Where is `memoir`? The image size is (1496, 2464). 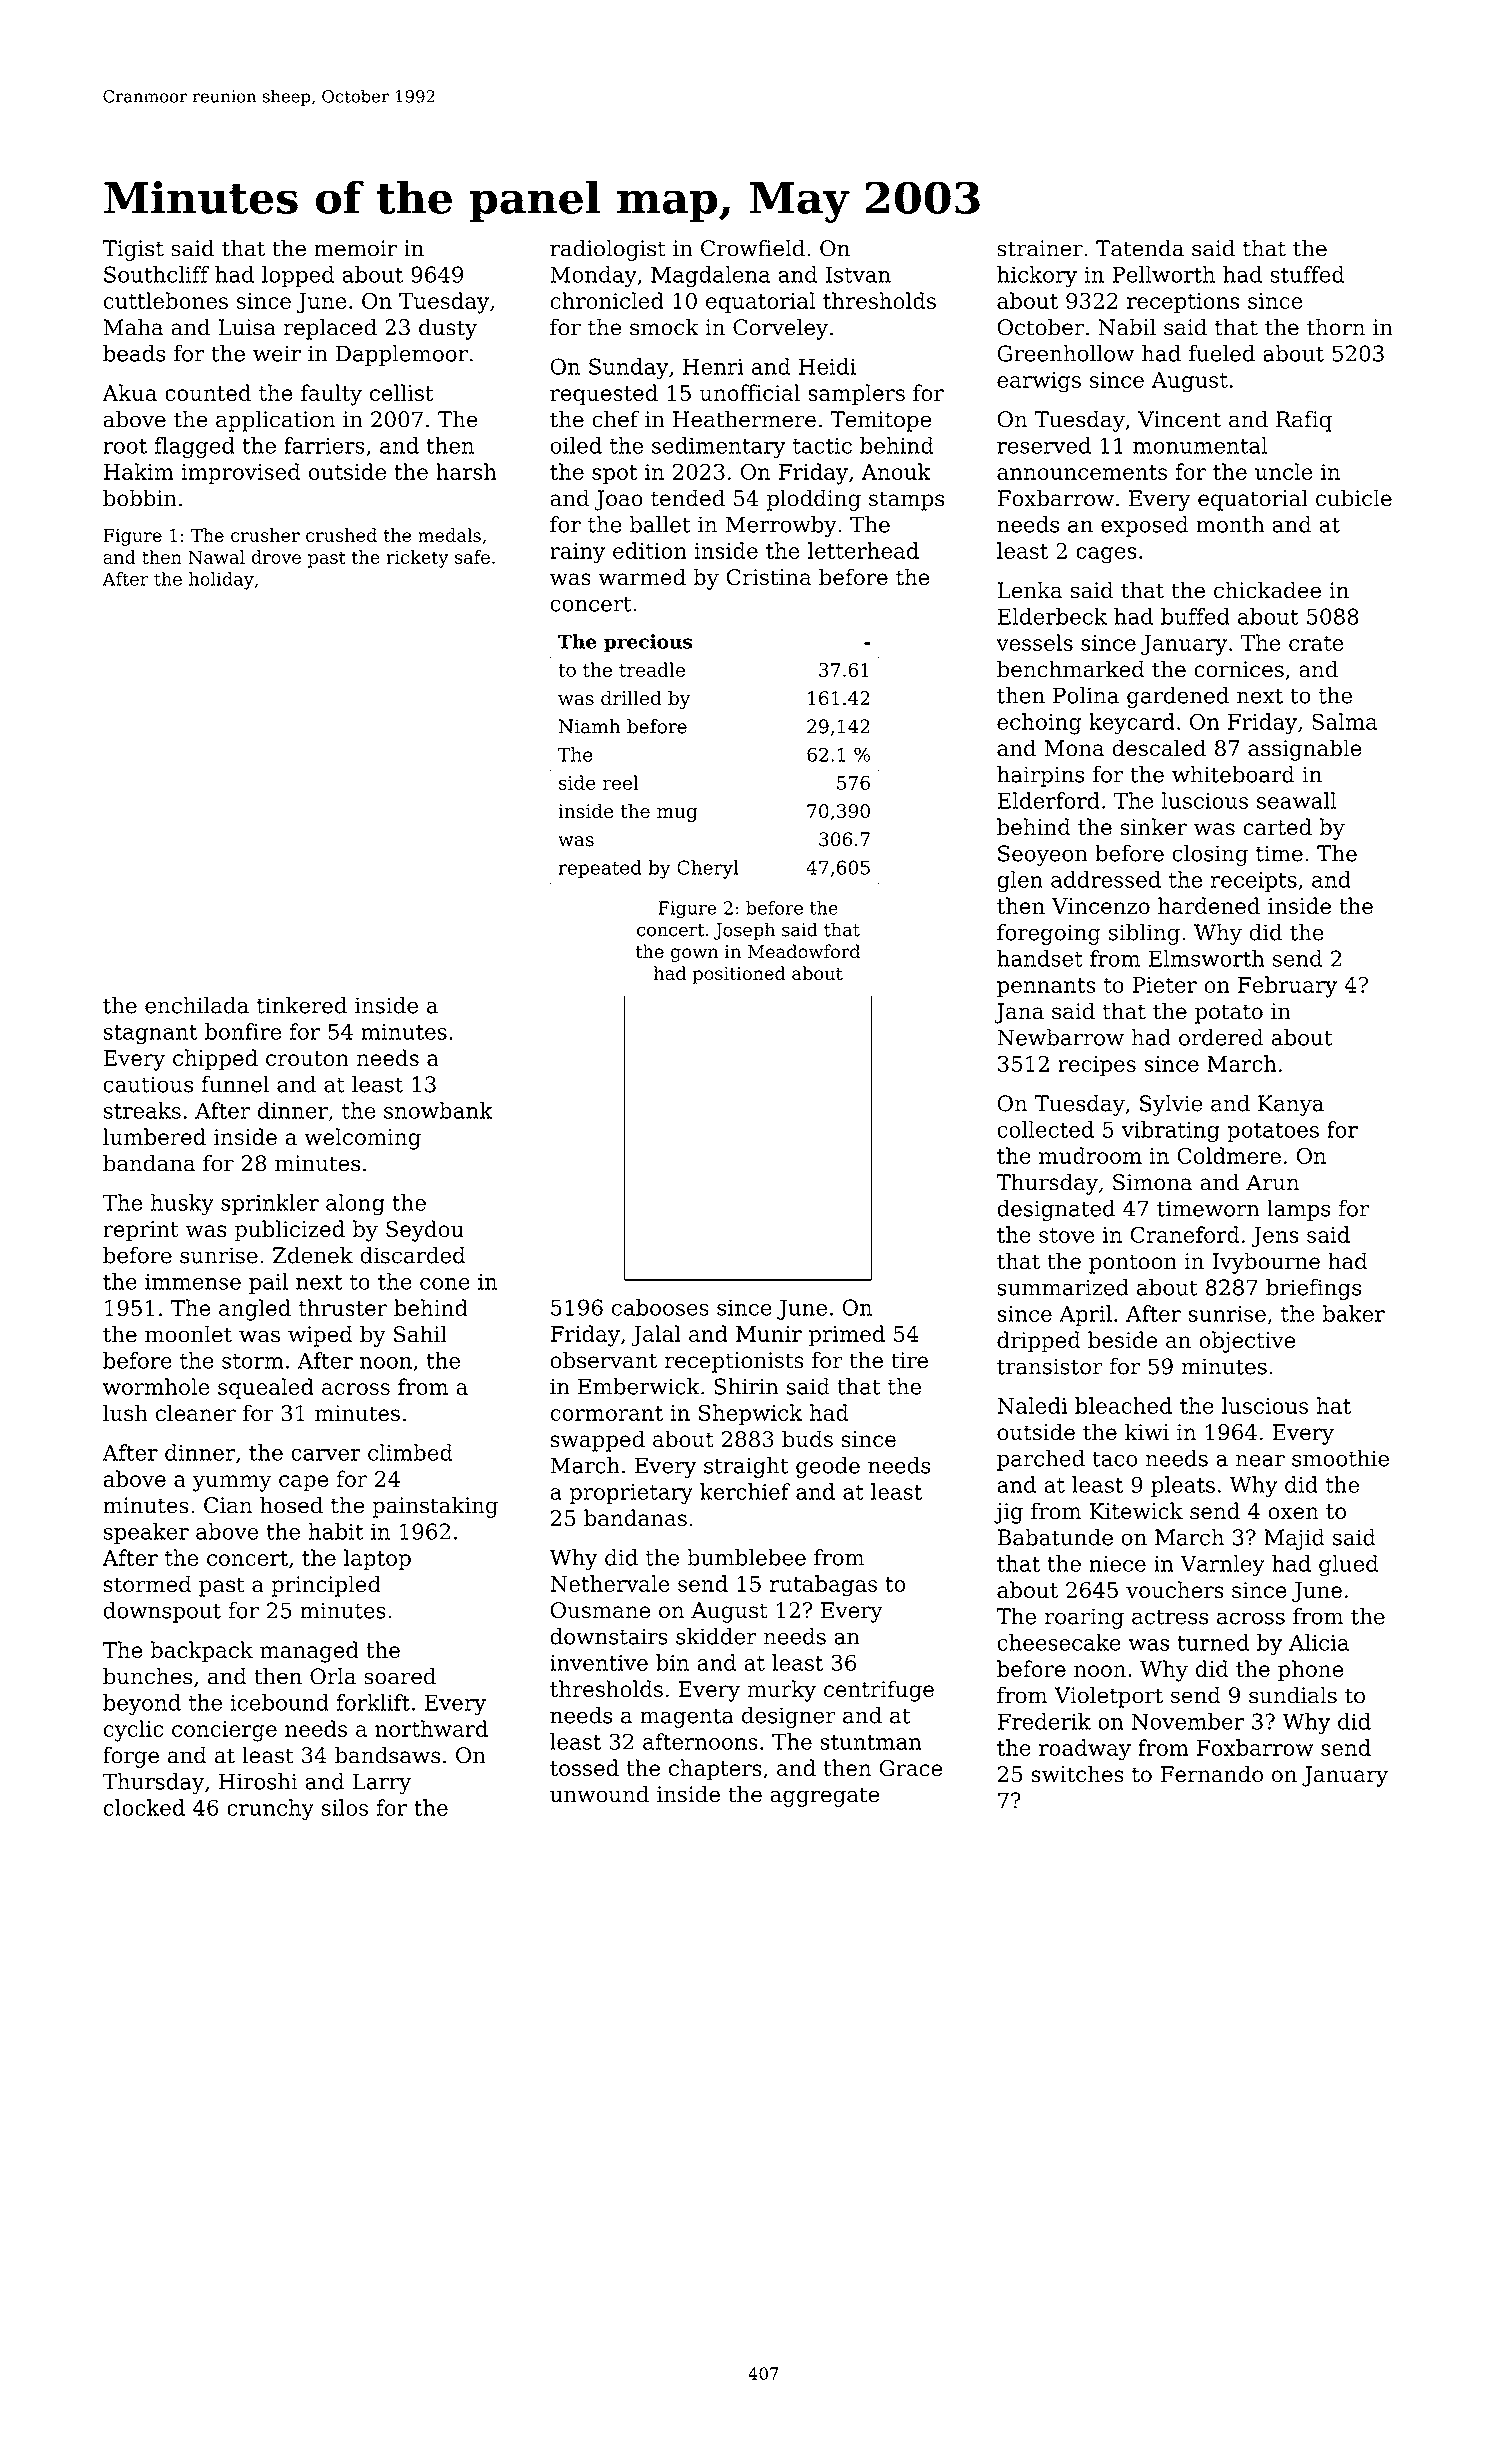
memoir is located at coordinates (355, 248).
